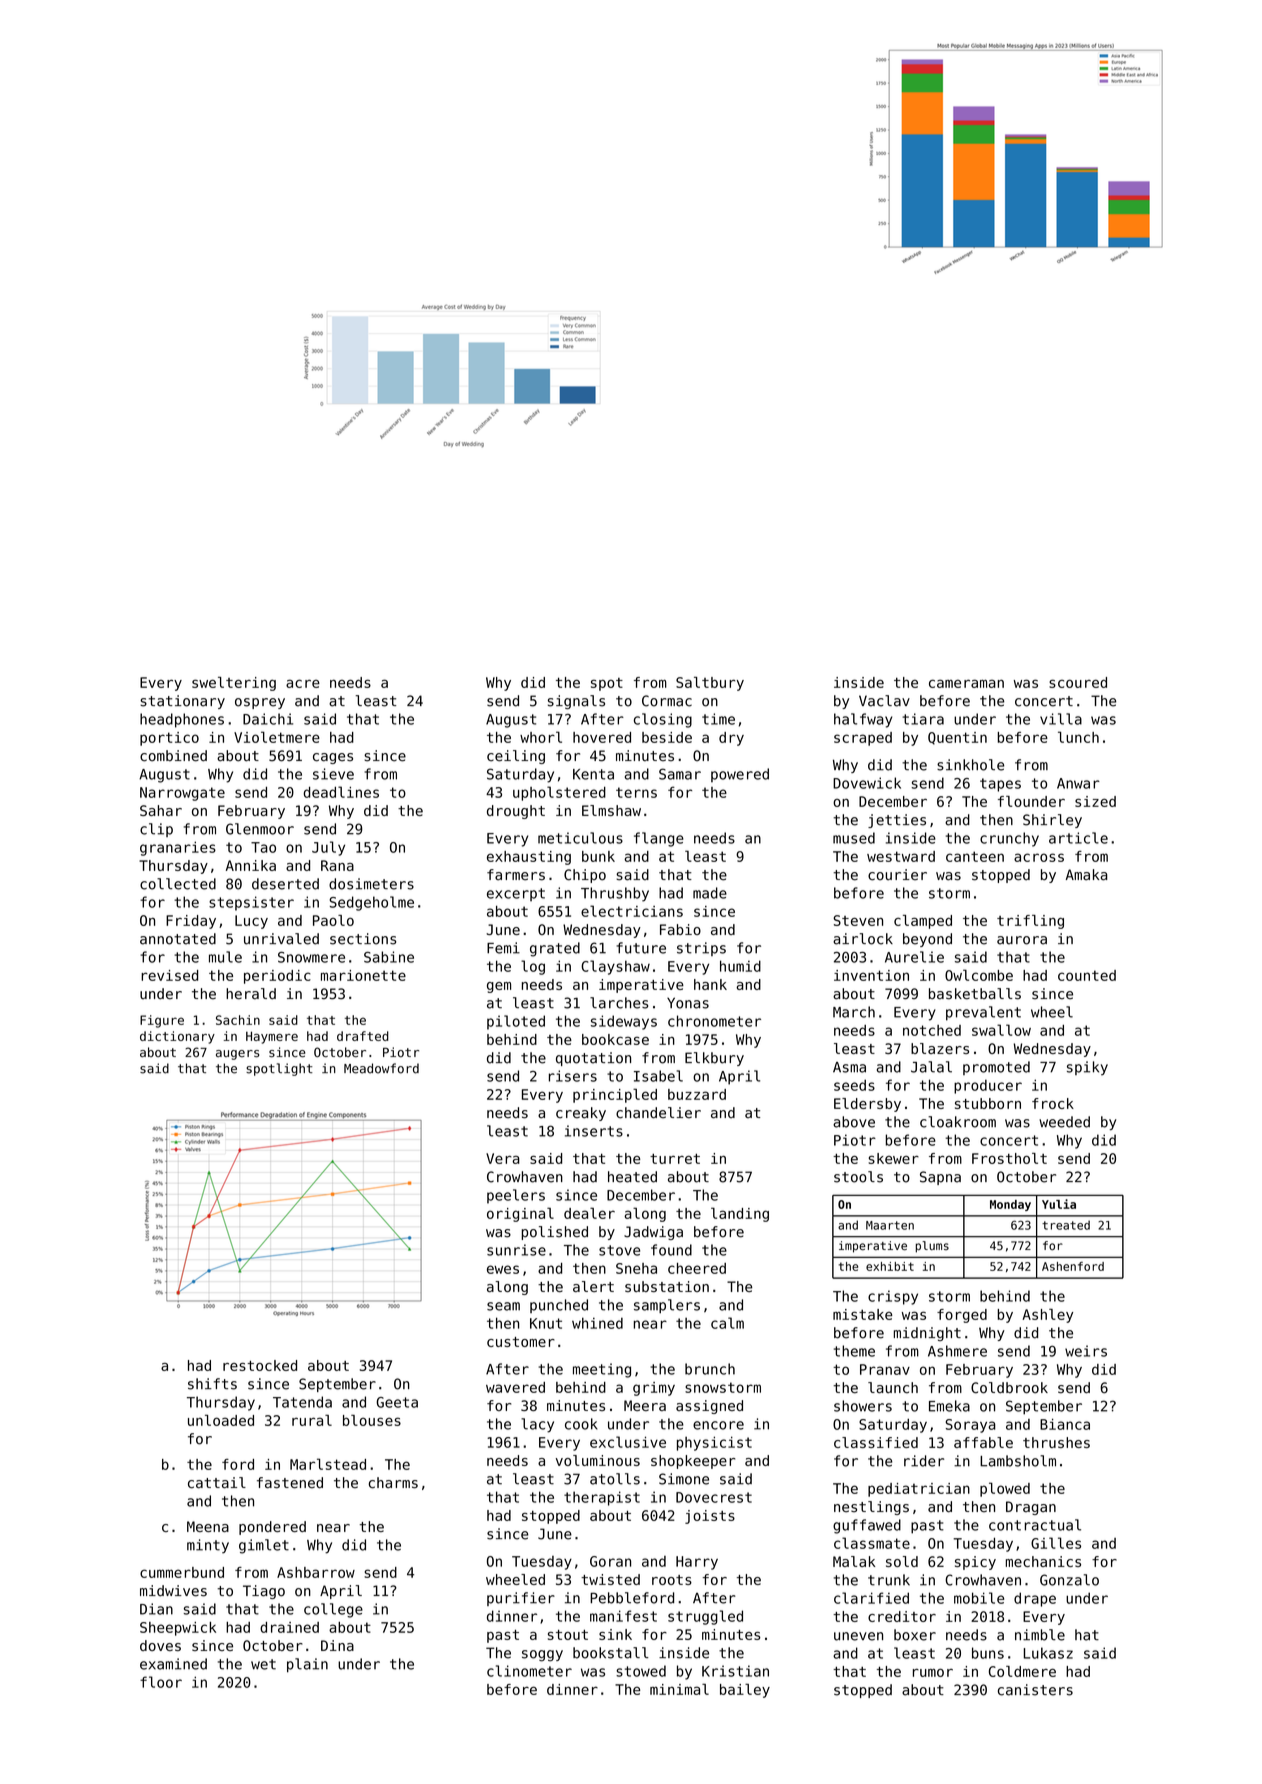 The image size is (1262, 1784). What do you see at coordinates (277, 737) in the screenshot?
I see `Violetmere` at bounding box center [277, 737].
